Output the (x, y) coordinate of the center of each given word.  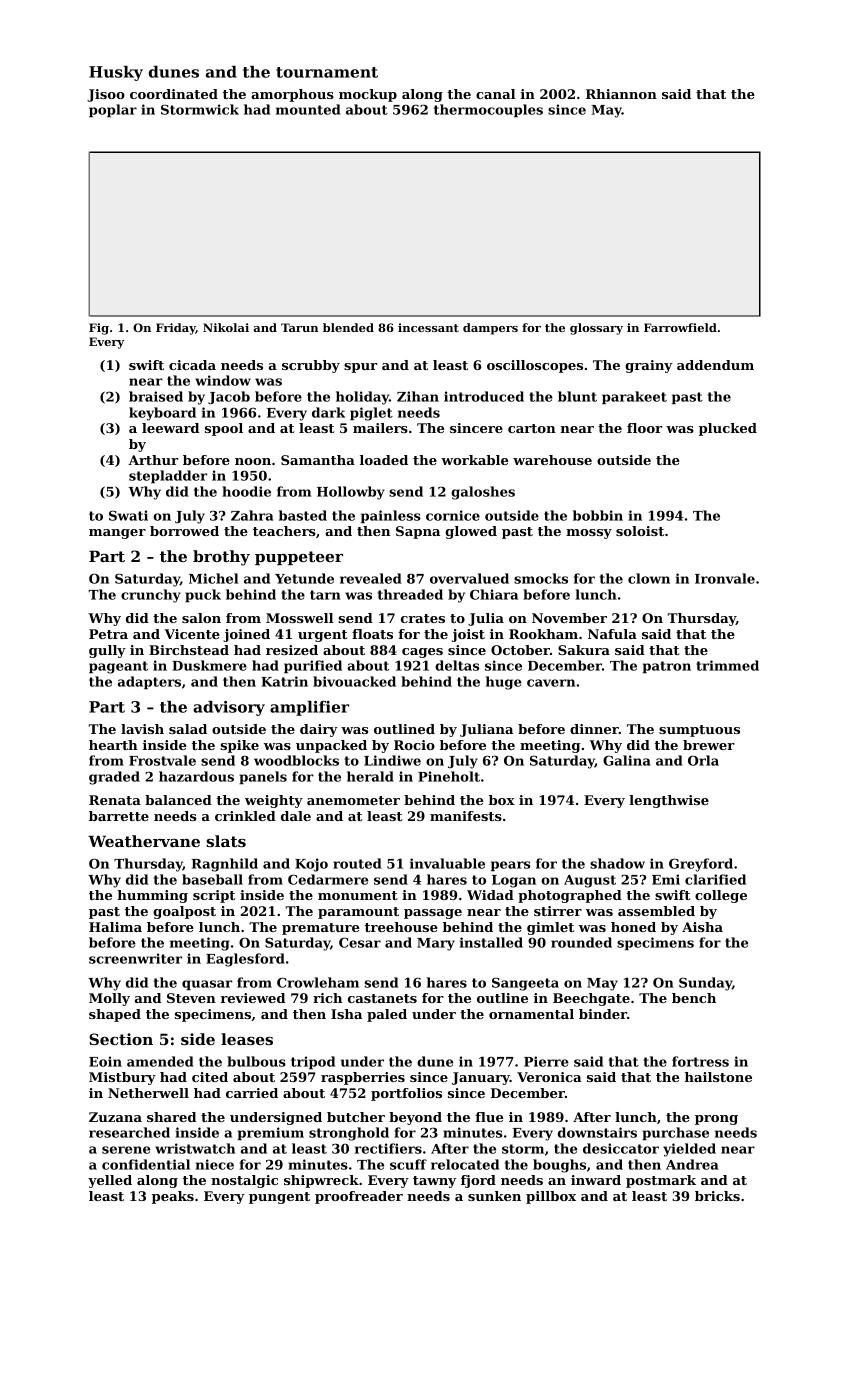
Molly (109, 999)
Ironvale (725, 578)
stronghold (349, 1134)
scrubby (311, 366)
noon (253, 461)
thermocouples (488, 110)
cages (422, 653)
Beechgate (591, 999)
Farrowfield (680, 327)
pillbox (551, 1197)
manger (117, 534)
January (481, 1078)
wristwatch (195, 1148)
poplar (113, 110)
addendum (715, 365)
